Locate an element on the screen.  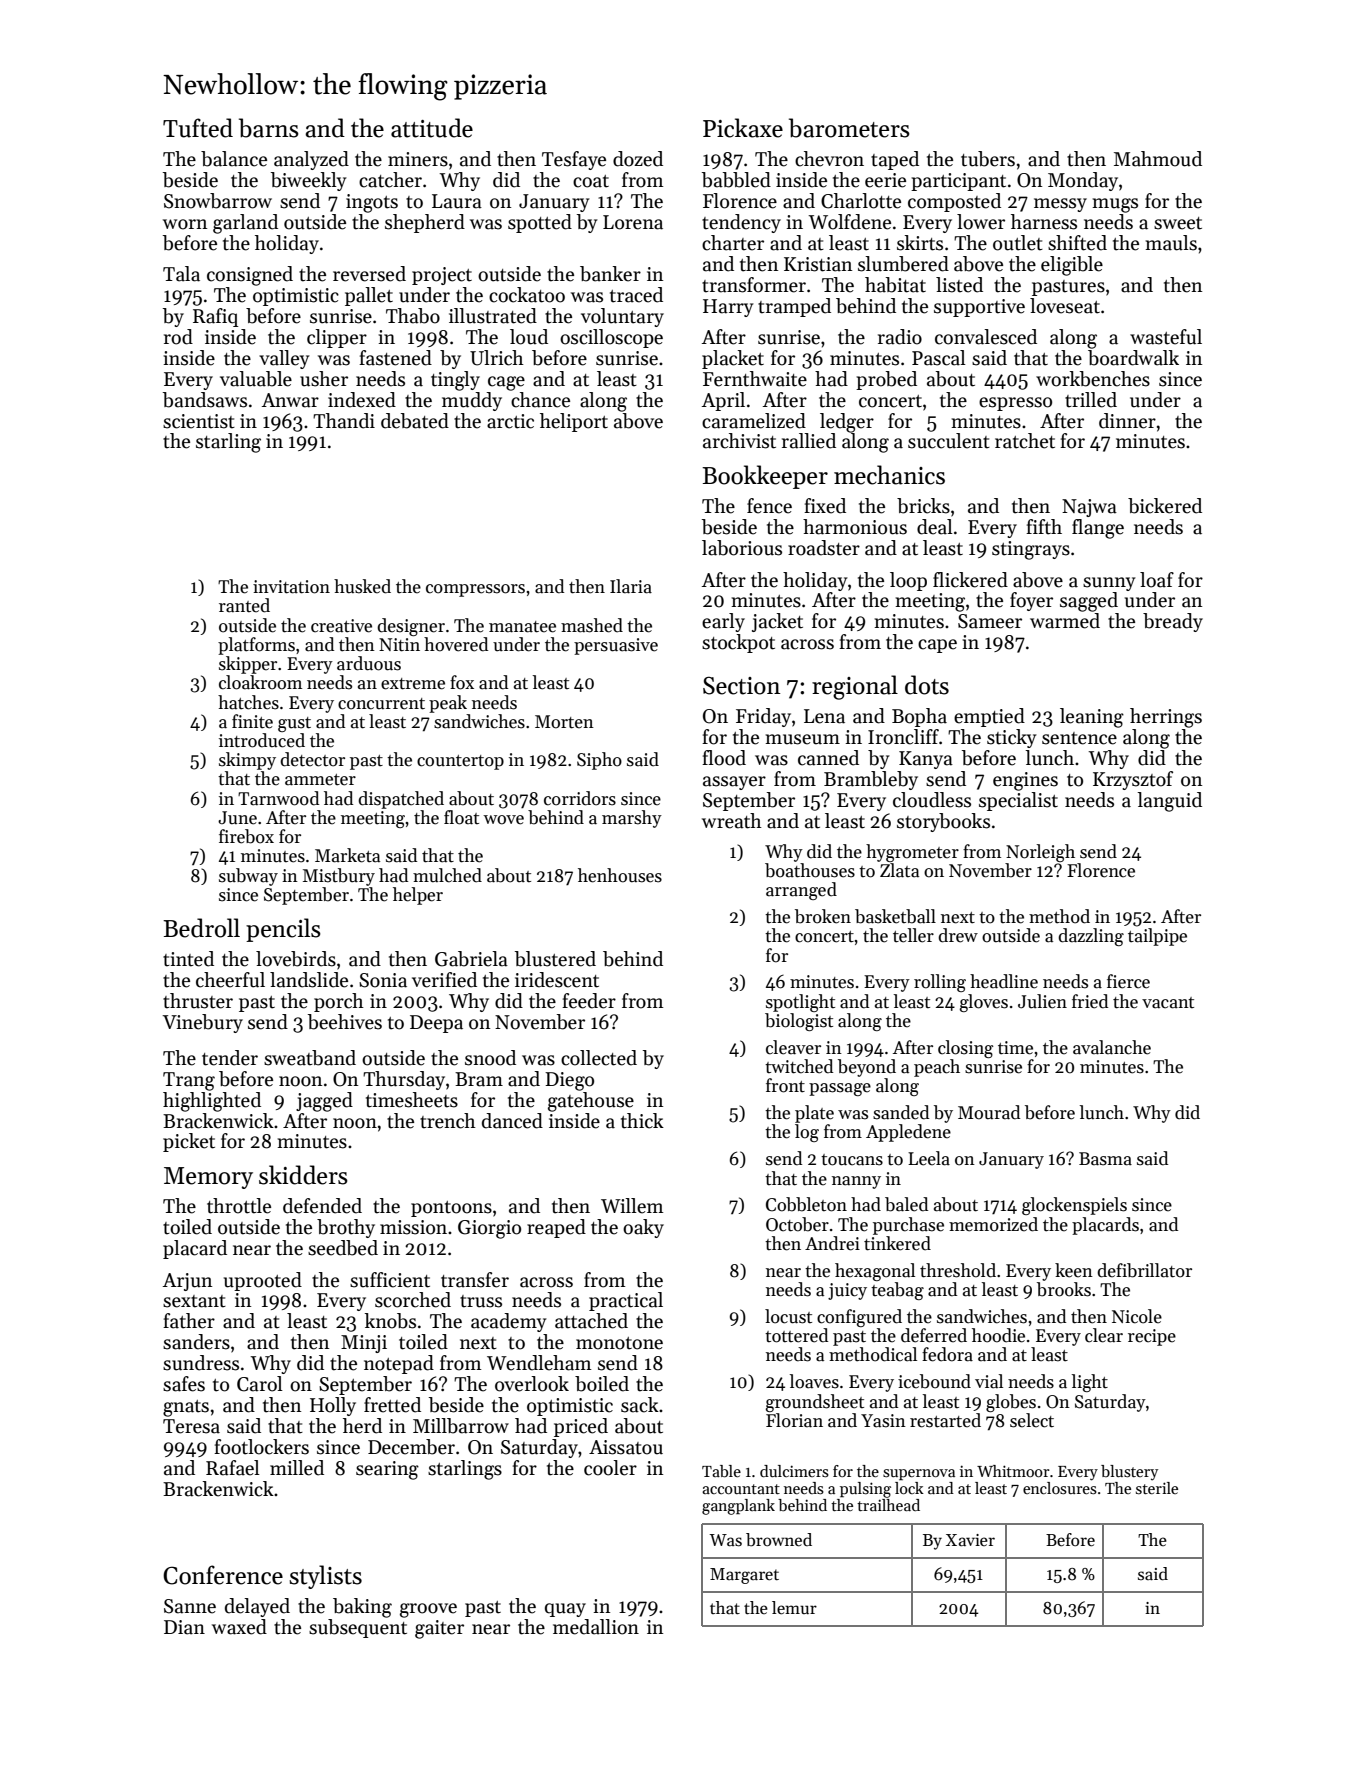
Memory is located at coordinates (208, 1178).
